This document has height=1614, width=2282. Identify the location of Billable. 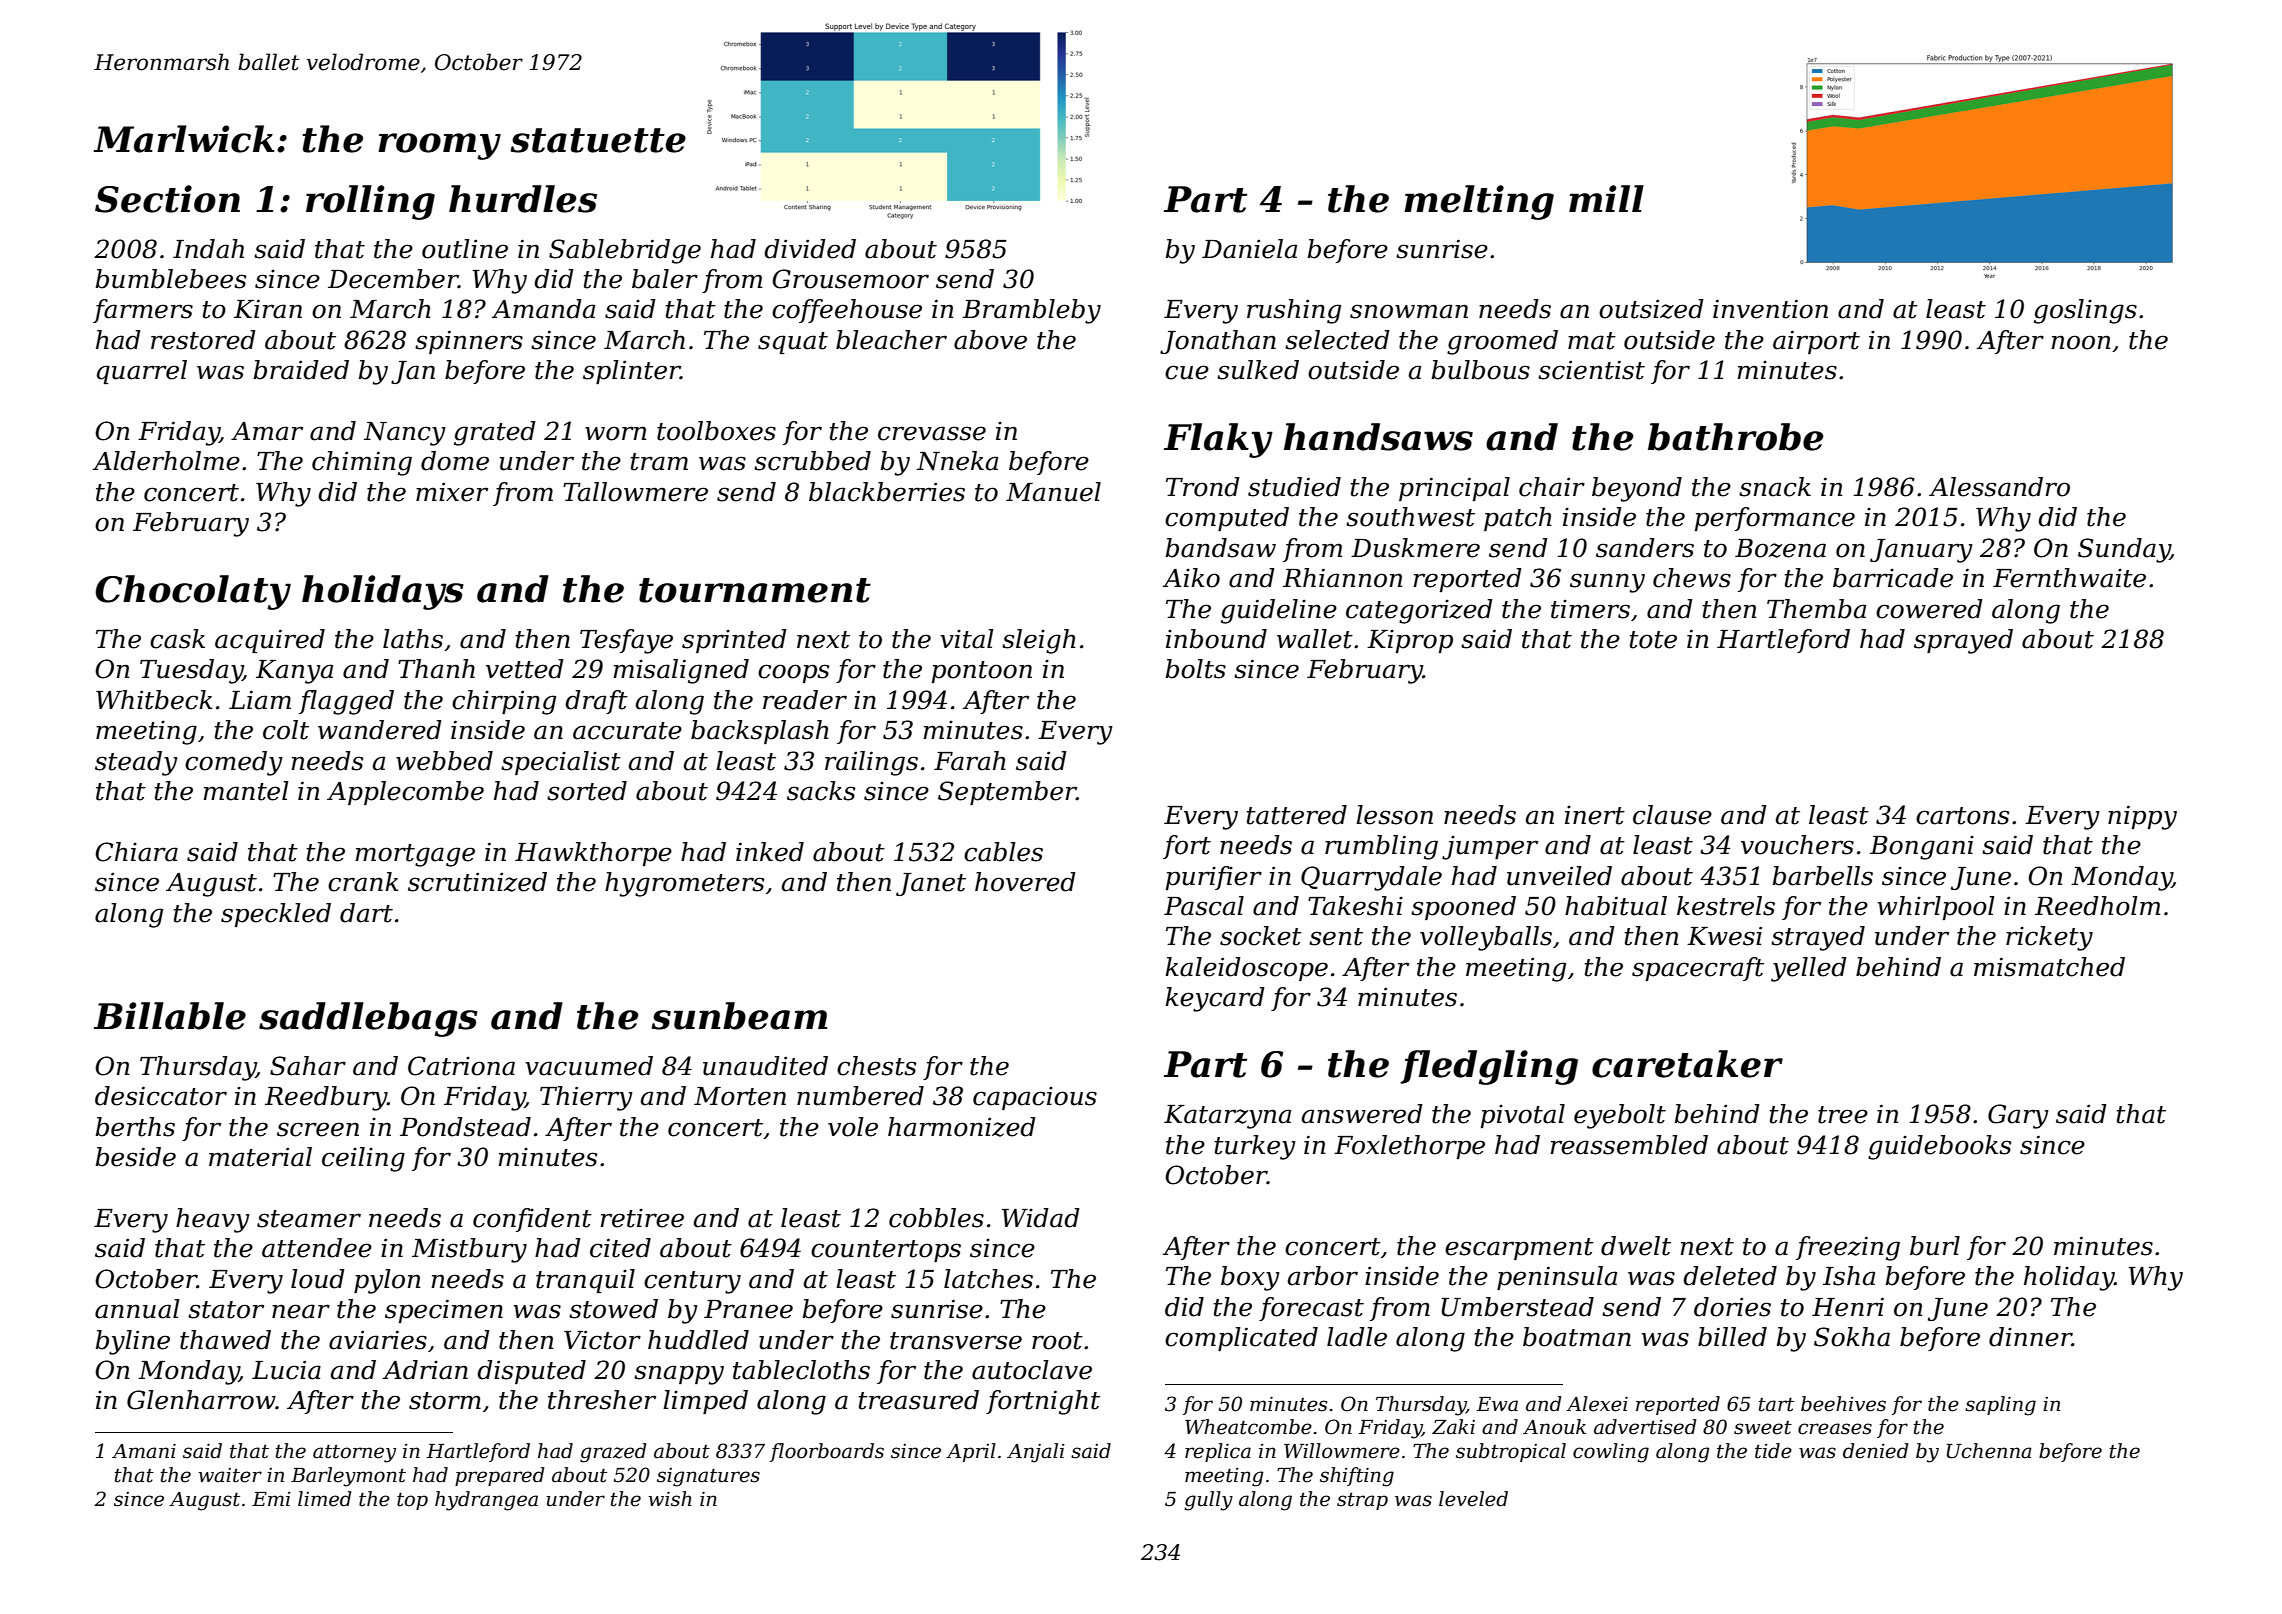
(170, 1016).
